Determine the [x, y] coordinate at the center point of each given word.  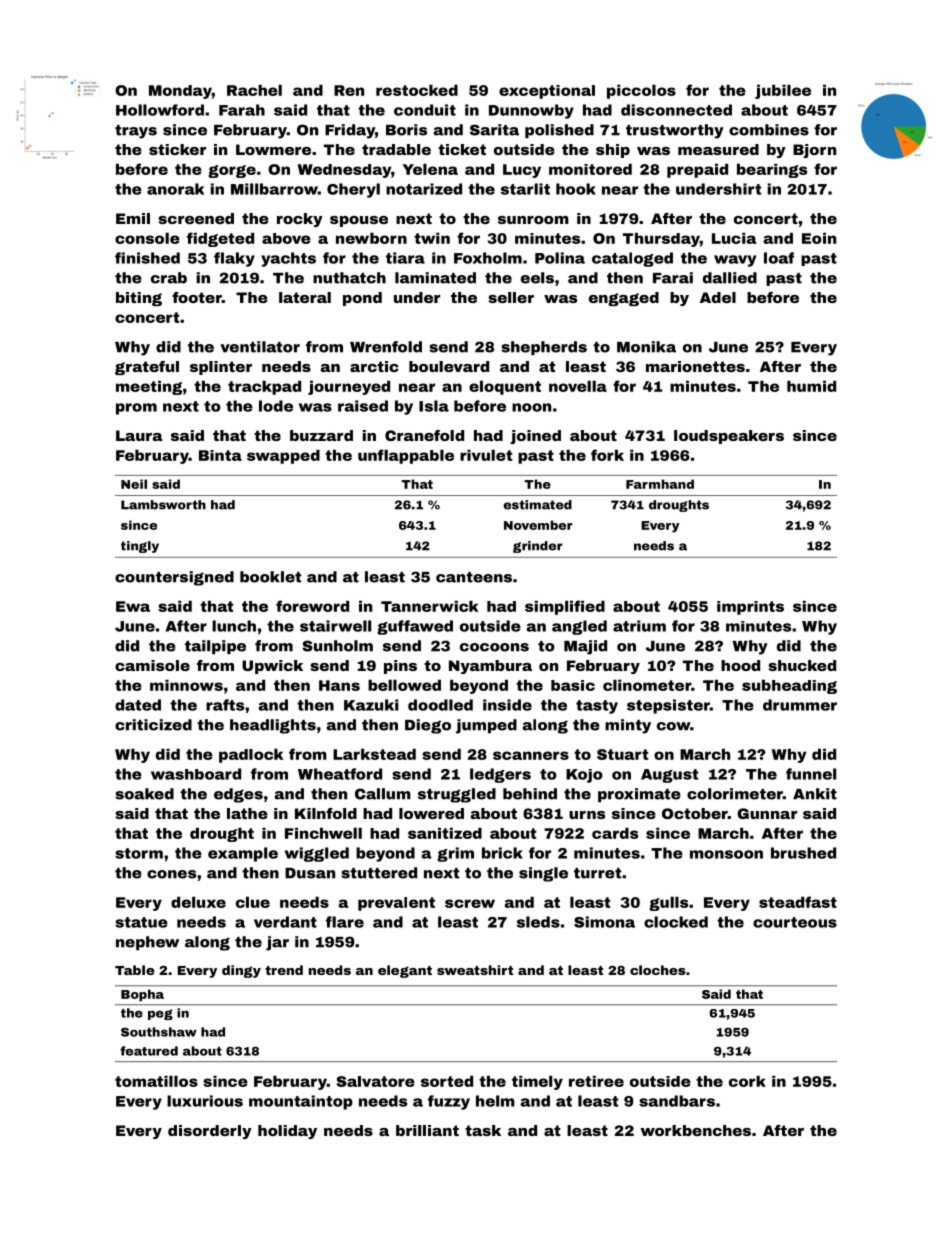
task [483, 1130]
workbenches [695, 1130]
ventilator [260, 347]
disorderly [210, 1132]
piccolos [641, 91]
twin [432, 238]
